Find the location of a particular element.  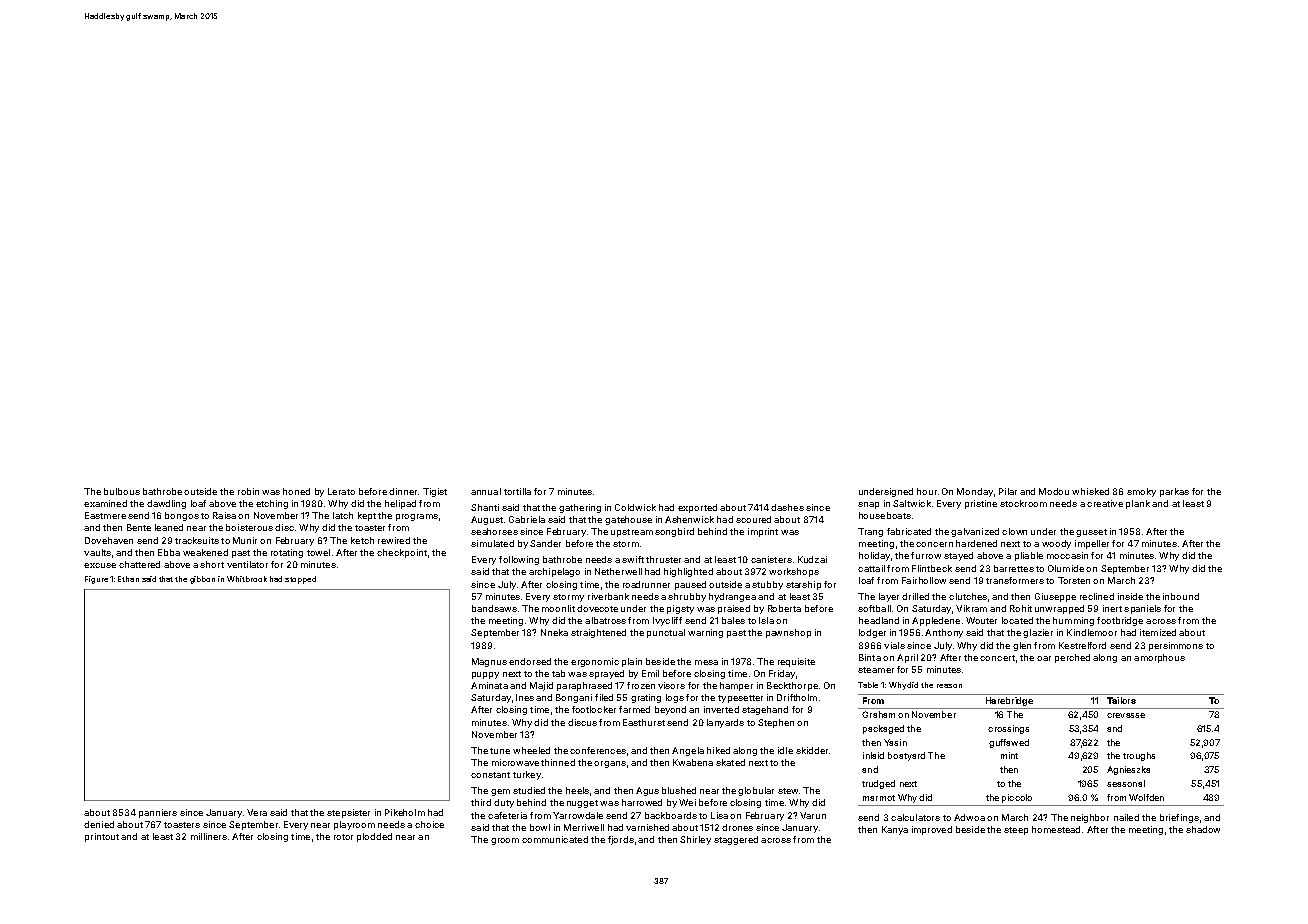

mint is located at coordinates (1009, 755).
